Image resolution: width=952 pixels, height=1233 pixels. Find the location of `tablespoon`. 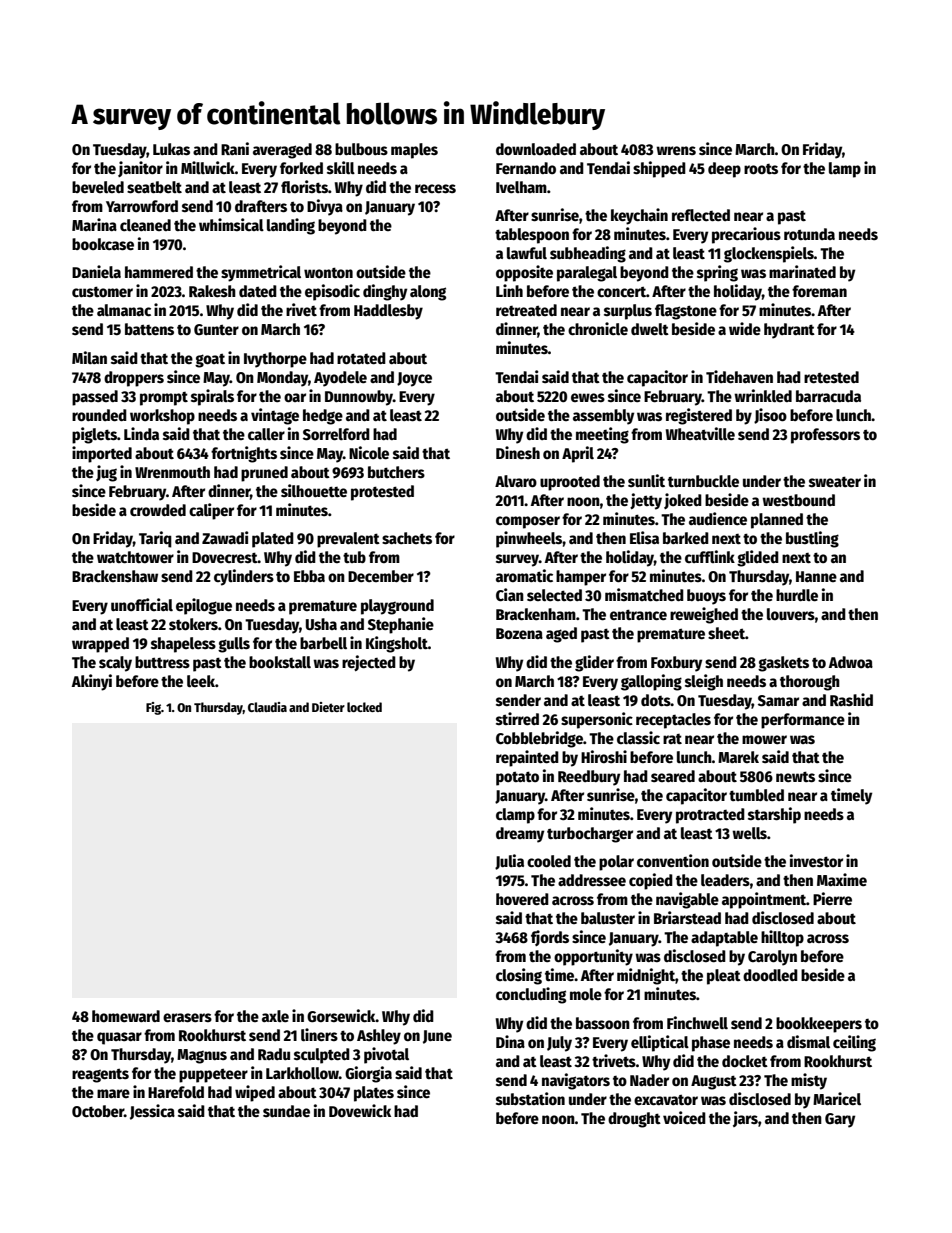

tablespoon is located at coordinates (532, 236).
